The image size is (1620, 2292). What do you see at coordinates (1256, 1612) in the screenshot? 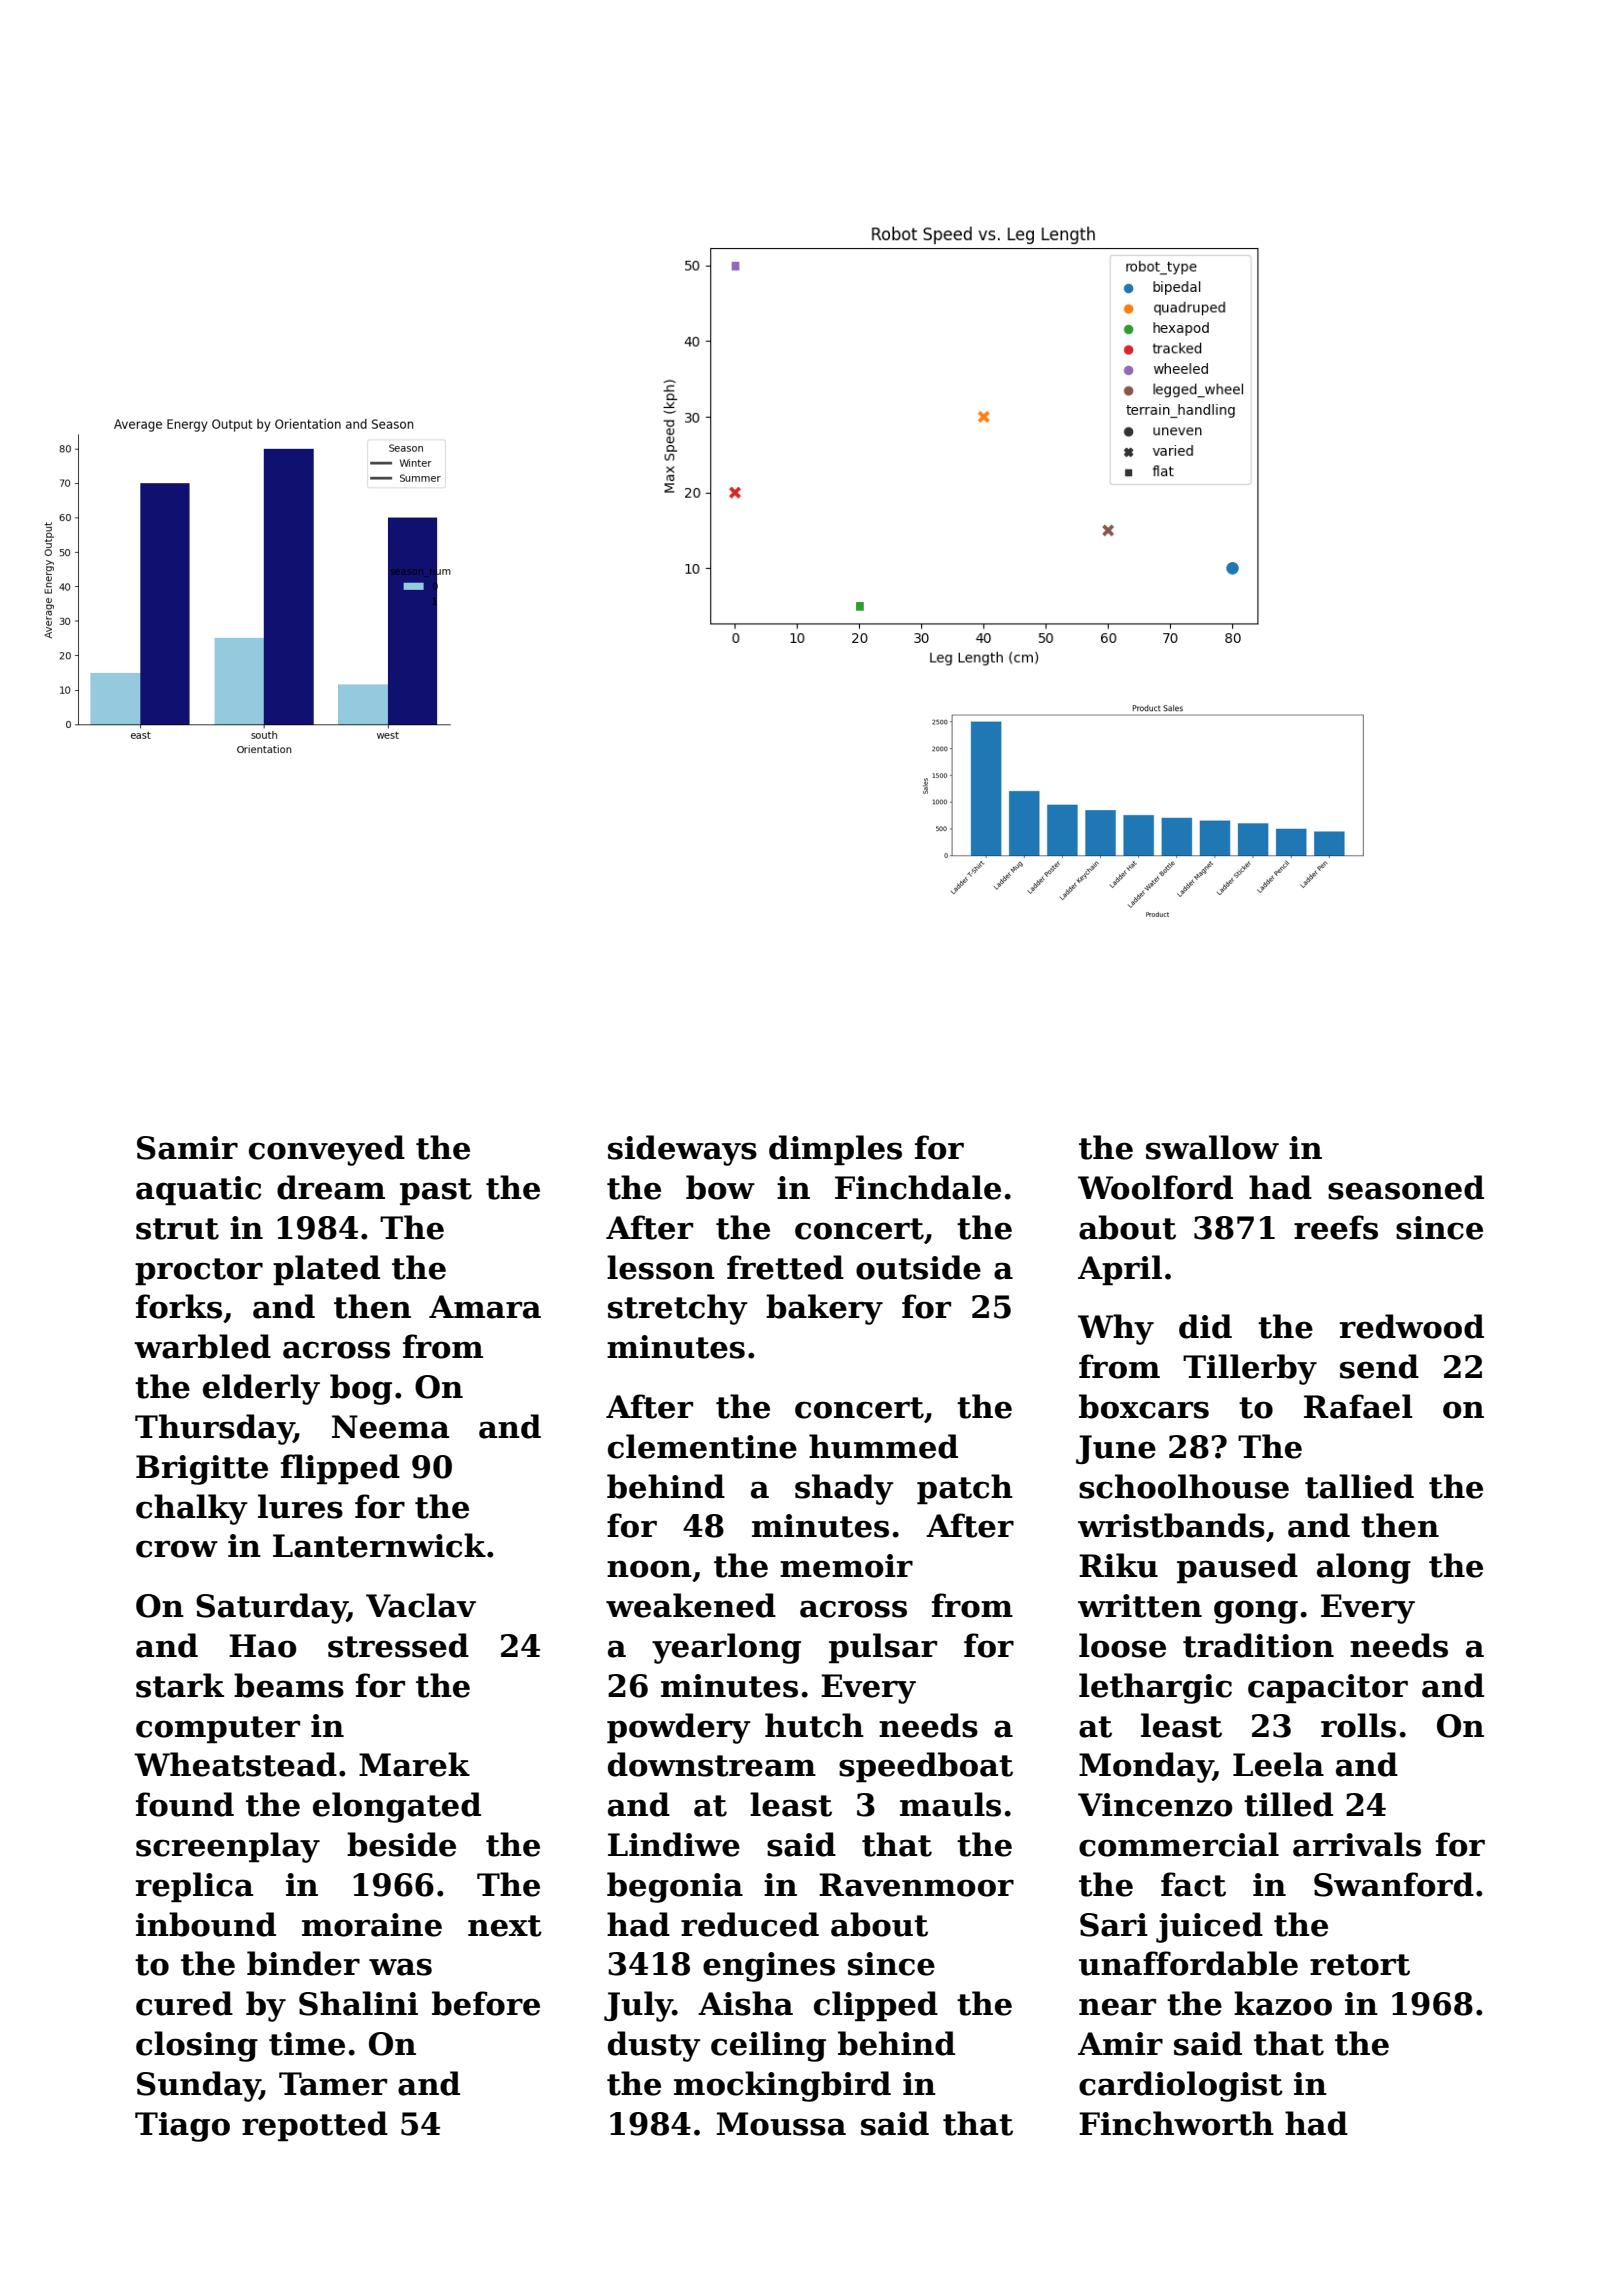
I see `gong` at bounding box center [1256, 1612].
